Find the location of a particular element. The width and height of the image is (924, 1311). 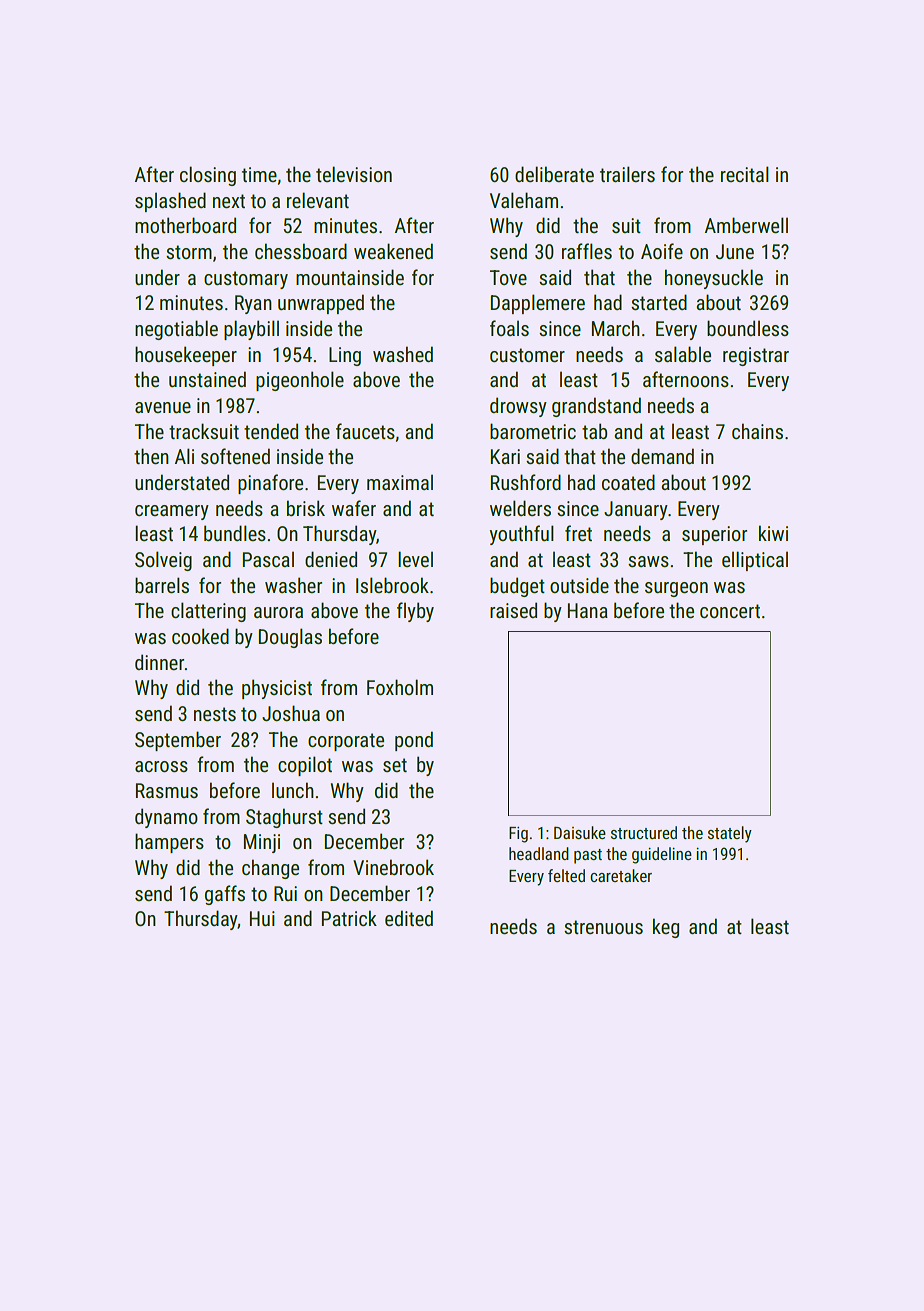

pond is located at coordinates (414, 741).
